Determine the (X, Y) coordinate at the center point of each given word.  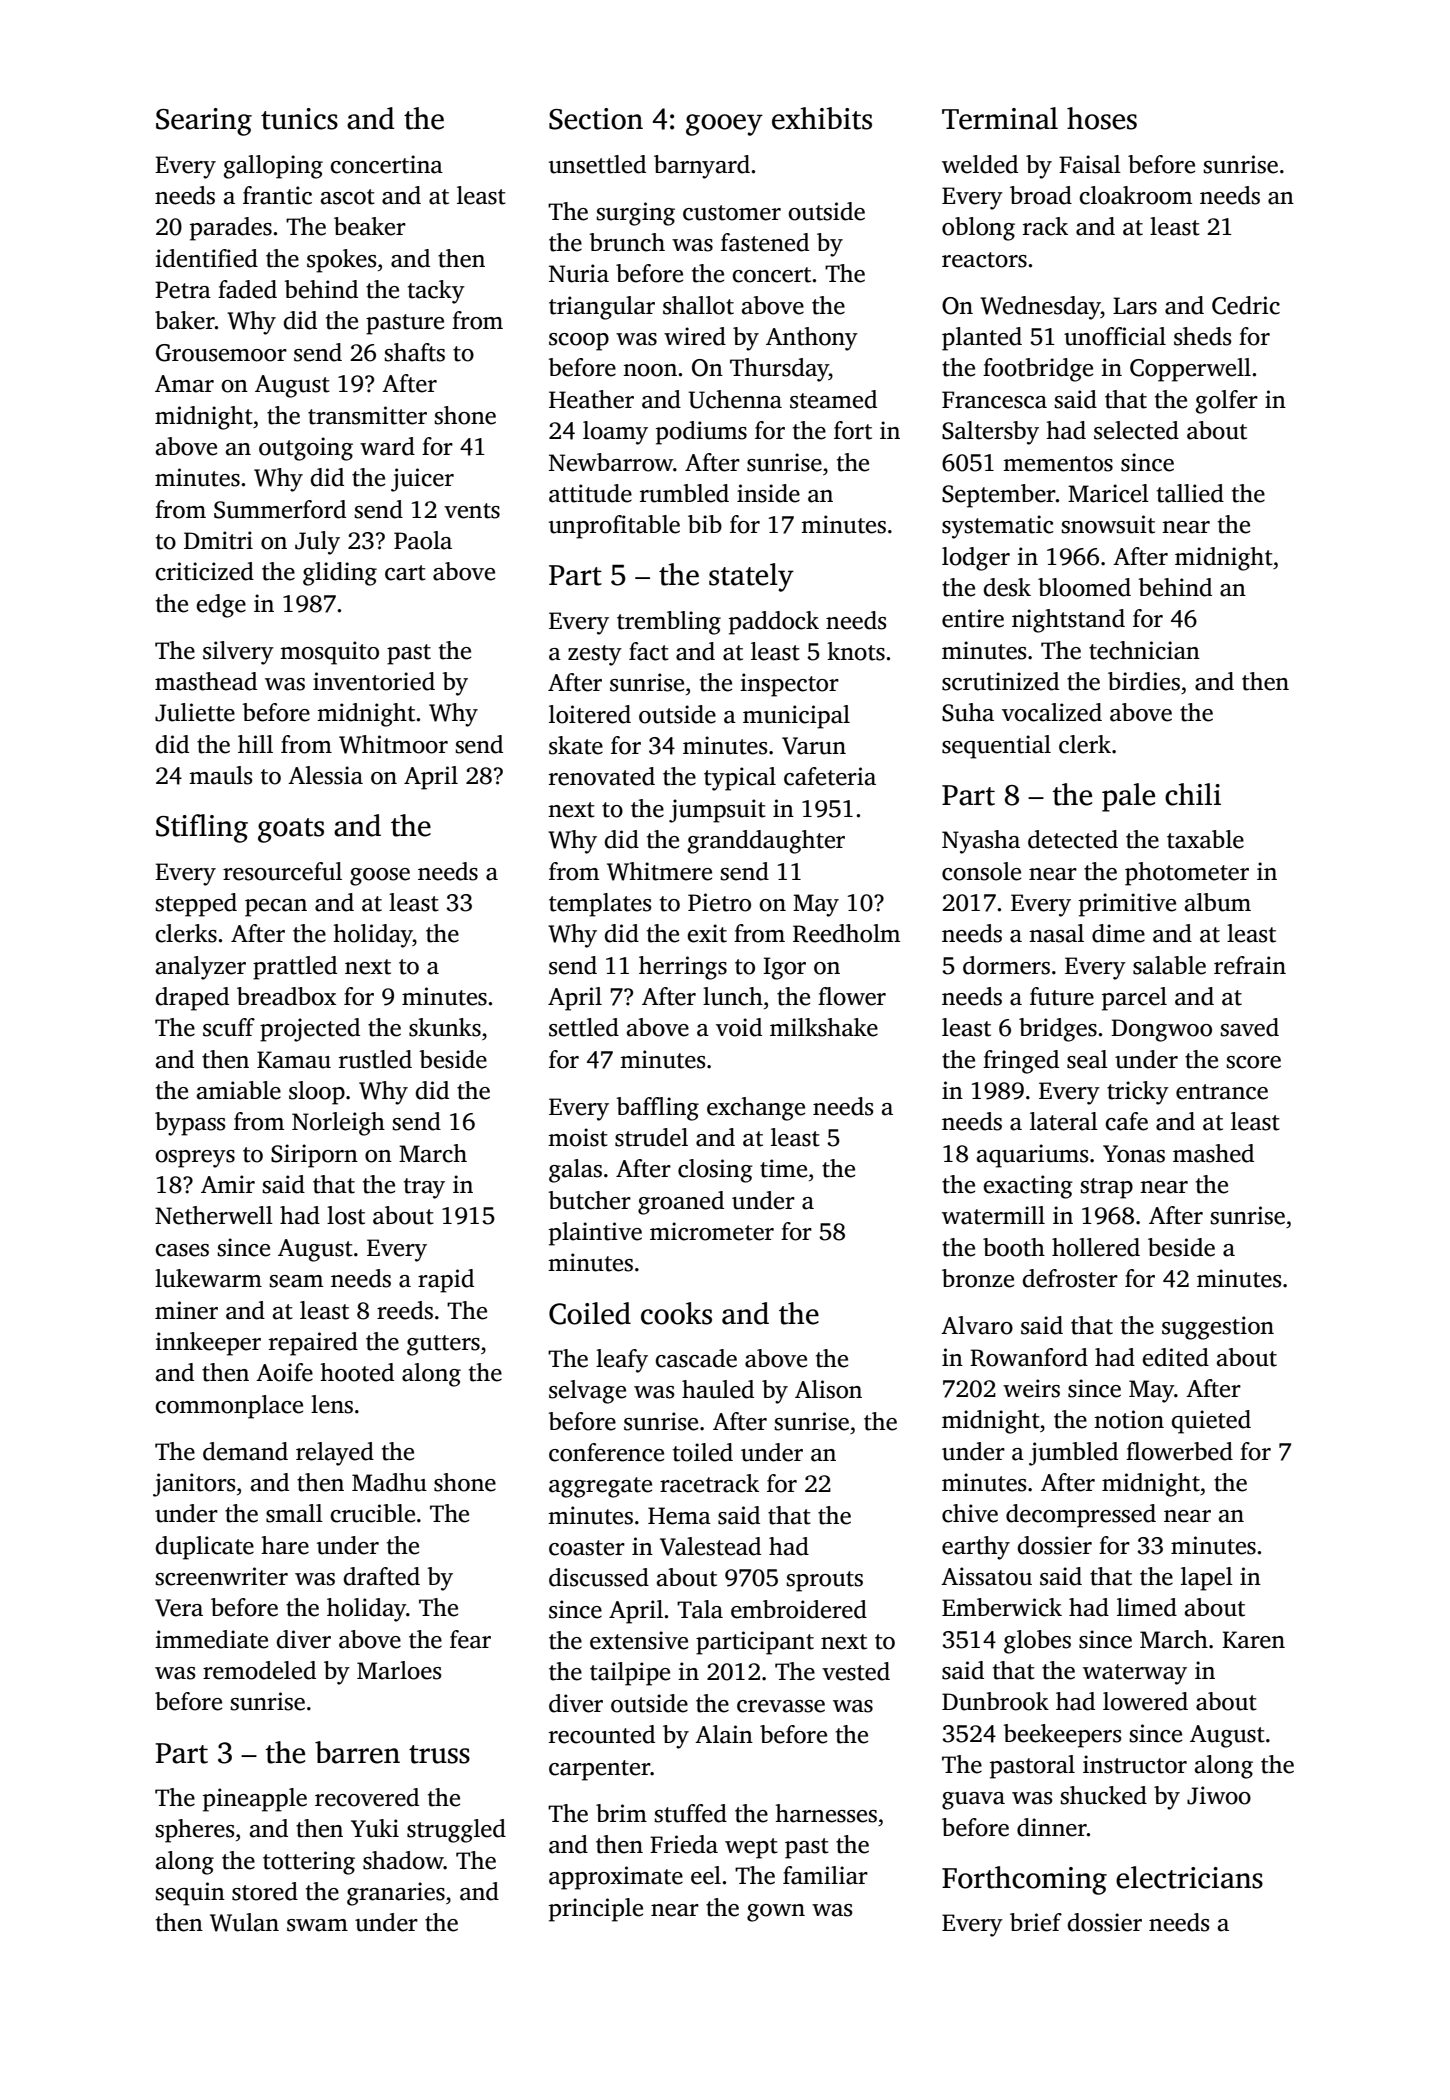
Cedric (1246, 305)
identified (206, 258)
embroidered (799, 1609)
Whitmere (659, 871)
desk (1007, 587)
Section (596, 119)
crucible (372, 1513)
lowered (1145, 1701)
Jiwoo (1219, 1795)
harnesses (826, 1813)
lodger (976, 559)
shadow (403, 1860)
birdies (1144, 681)
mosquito (329, 653)
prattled (295, 968)
